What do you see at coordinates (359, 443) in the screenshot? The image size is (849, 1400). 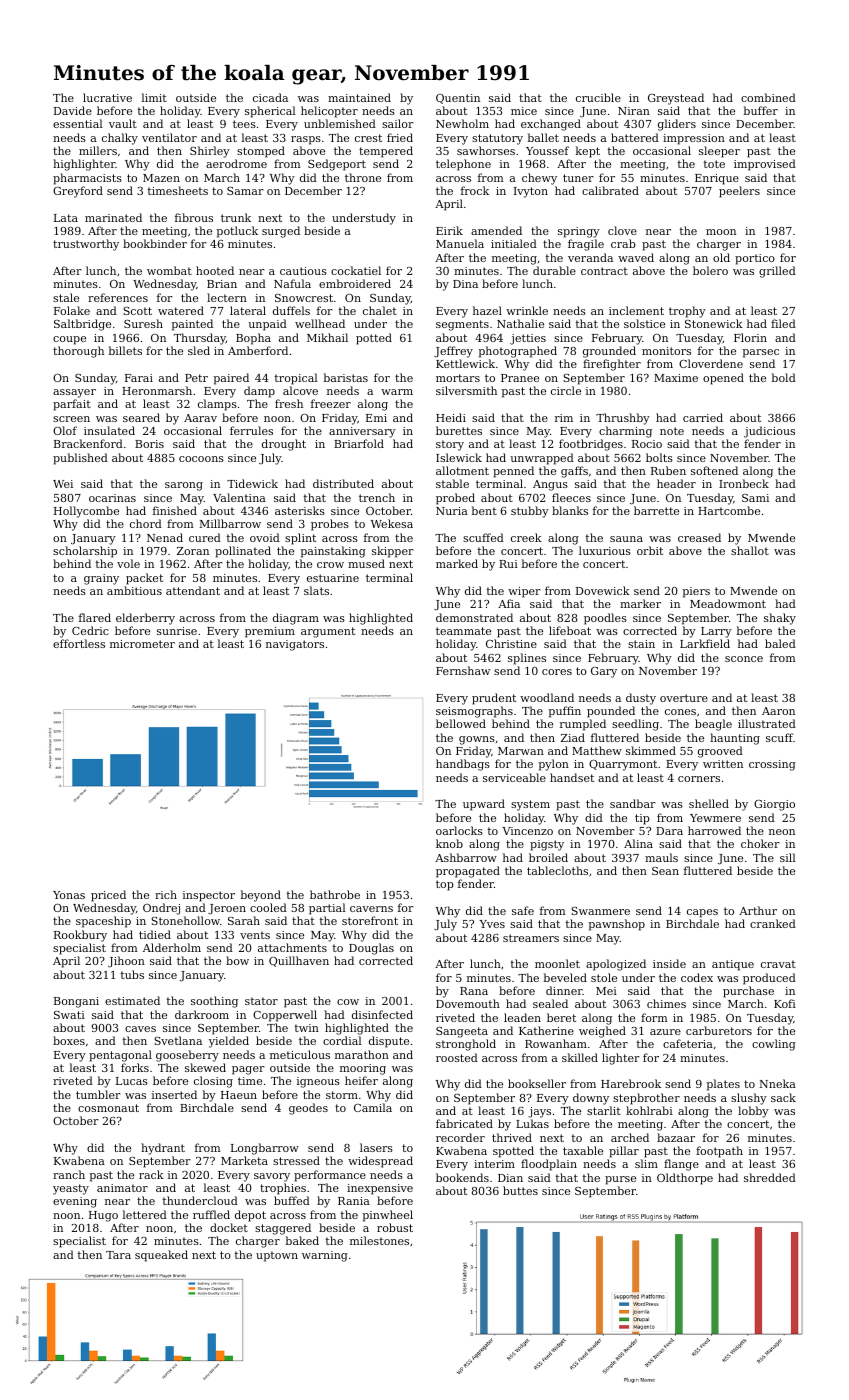 I see `Briarfold` at bounding box center [359, 443].
